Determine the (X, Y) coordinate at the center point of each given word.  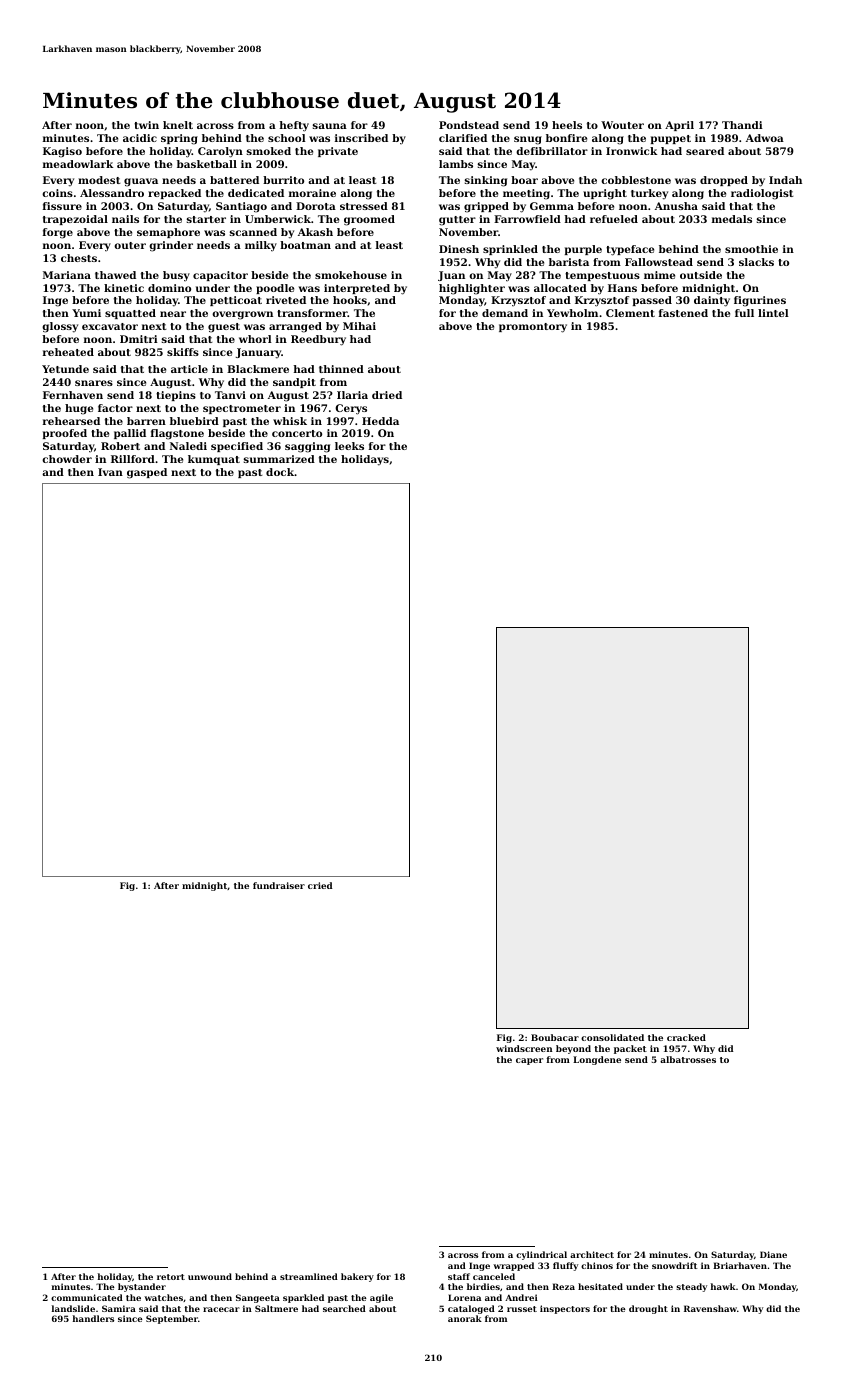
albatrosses (688, 1059)
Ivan (110, 472)
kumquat (214, 460)
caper (529, 1061)
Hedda (380, 421)
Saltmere (276, 1308)
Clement (630, 313)
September (172, 1319)
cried (320, 885)
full (744, 313)
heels (567, 125)
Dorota (316, 206)
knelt (178, 125)
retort (171, 1277)
